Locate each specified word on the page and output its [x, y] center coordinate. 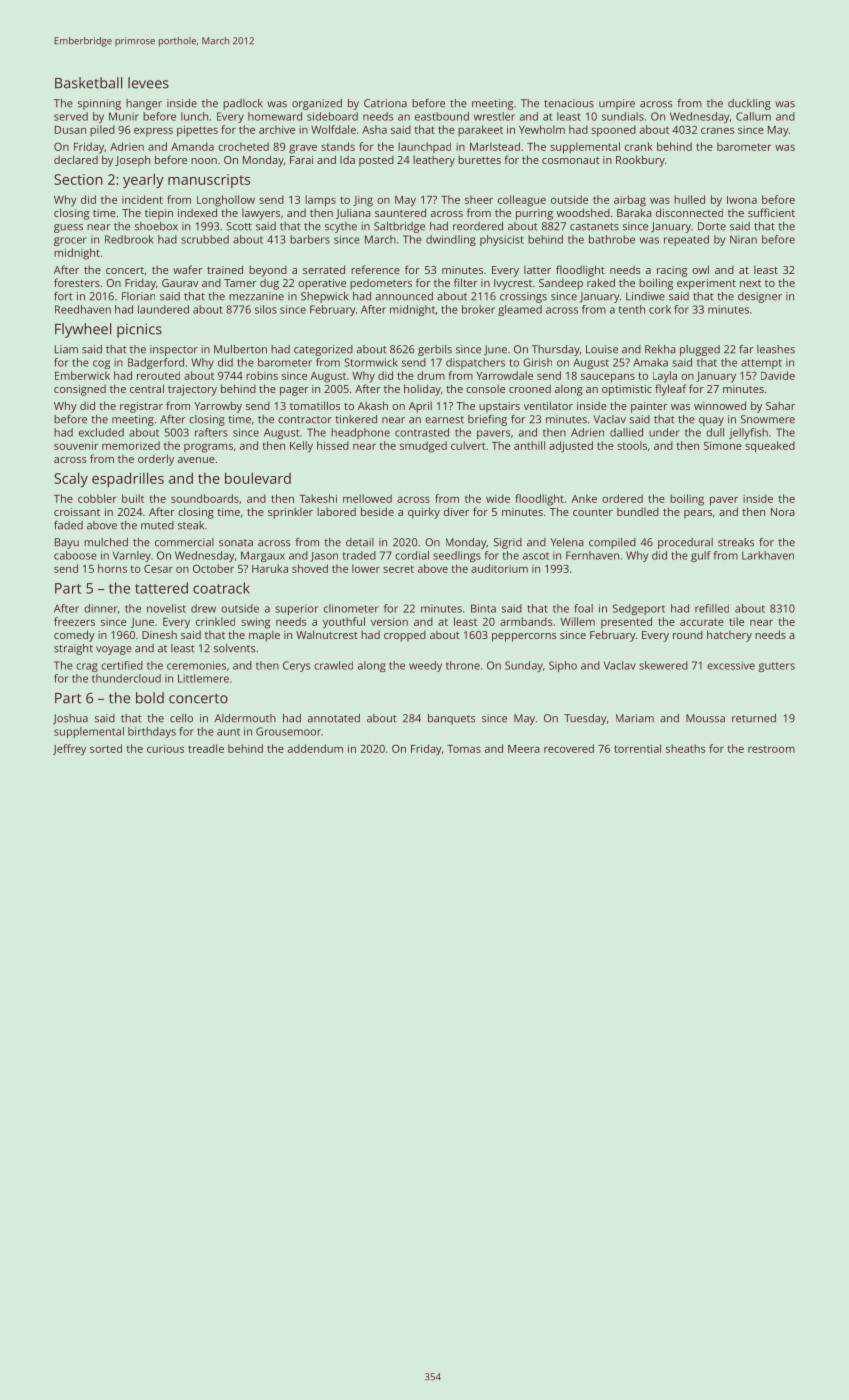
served [71, 116]
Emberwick [82, 375]
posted [376, 161]
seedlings [457, 556]
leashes [776, 349]
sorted [106, 748]
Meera [524, 749]
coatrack [221, 588]
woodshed [583, 212]
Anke [584, 498]
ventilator [548, 405]
